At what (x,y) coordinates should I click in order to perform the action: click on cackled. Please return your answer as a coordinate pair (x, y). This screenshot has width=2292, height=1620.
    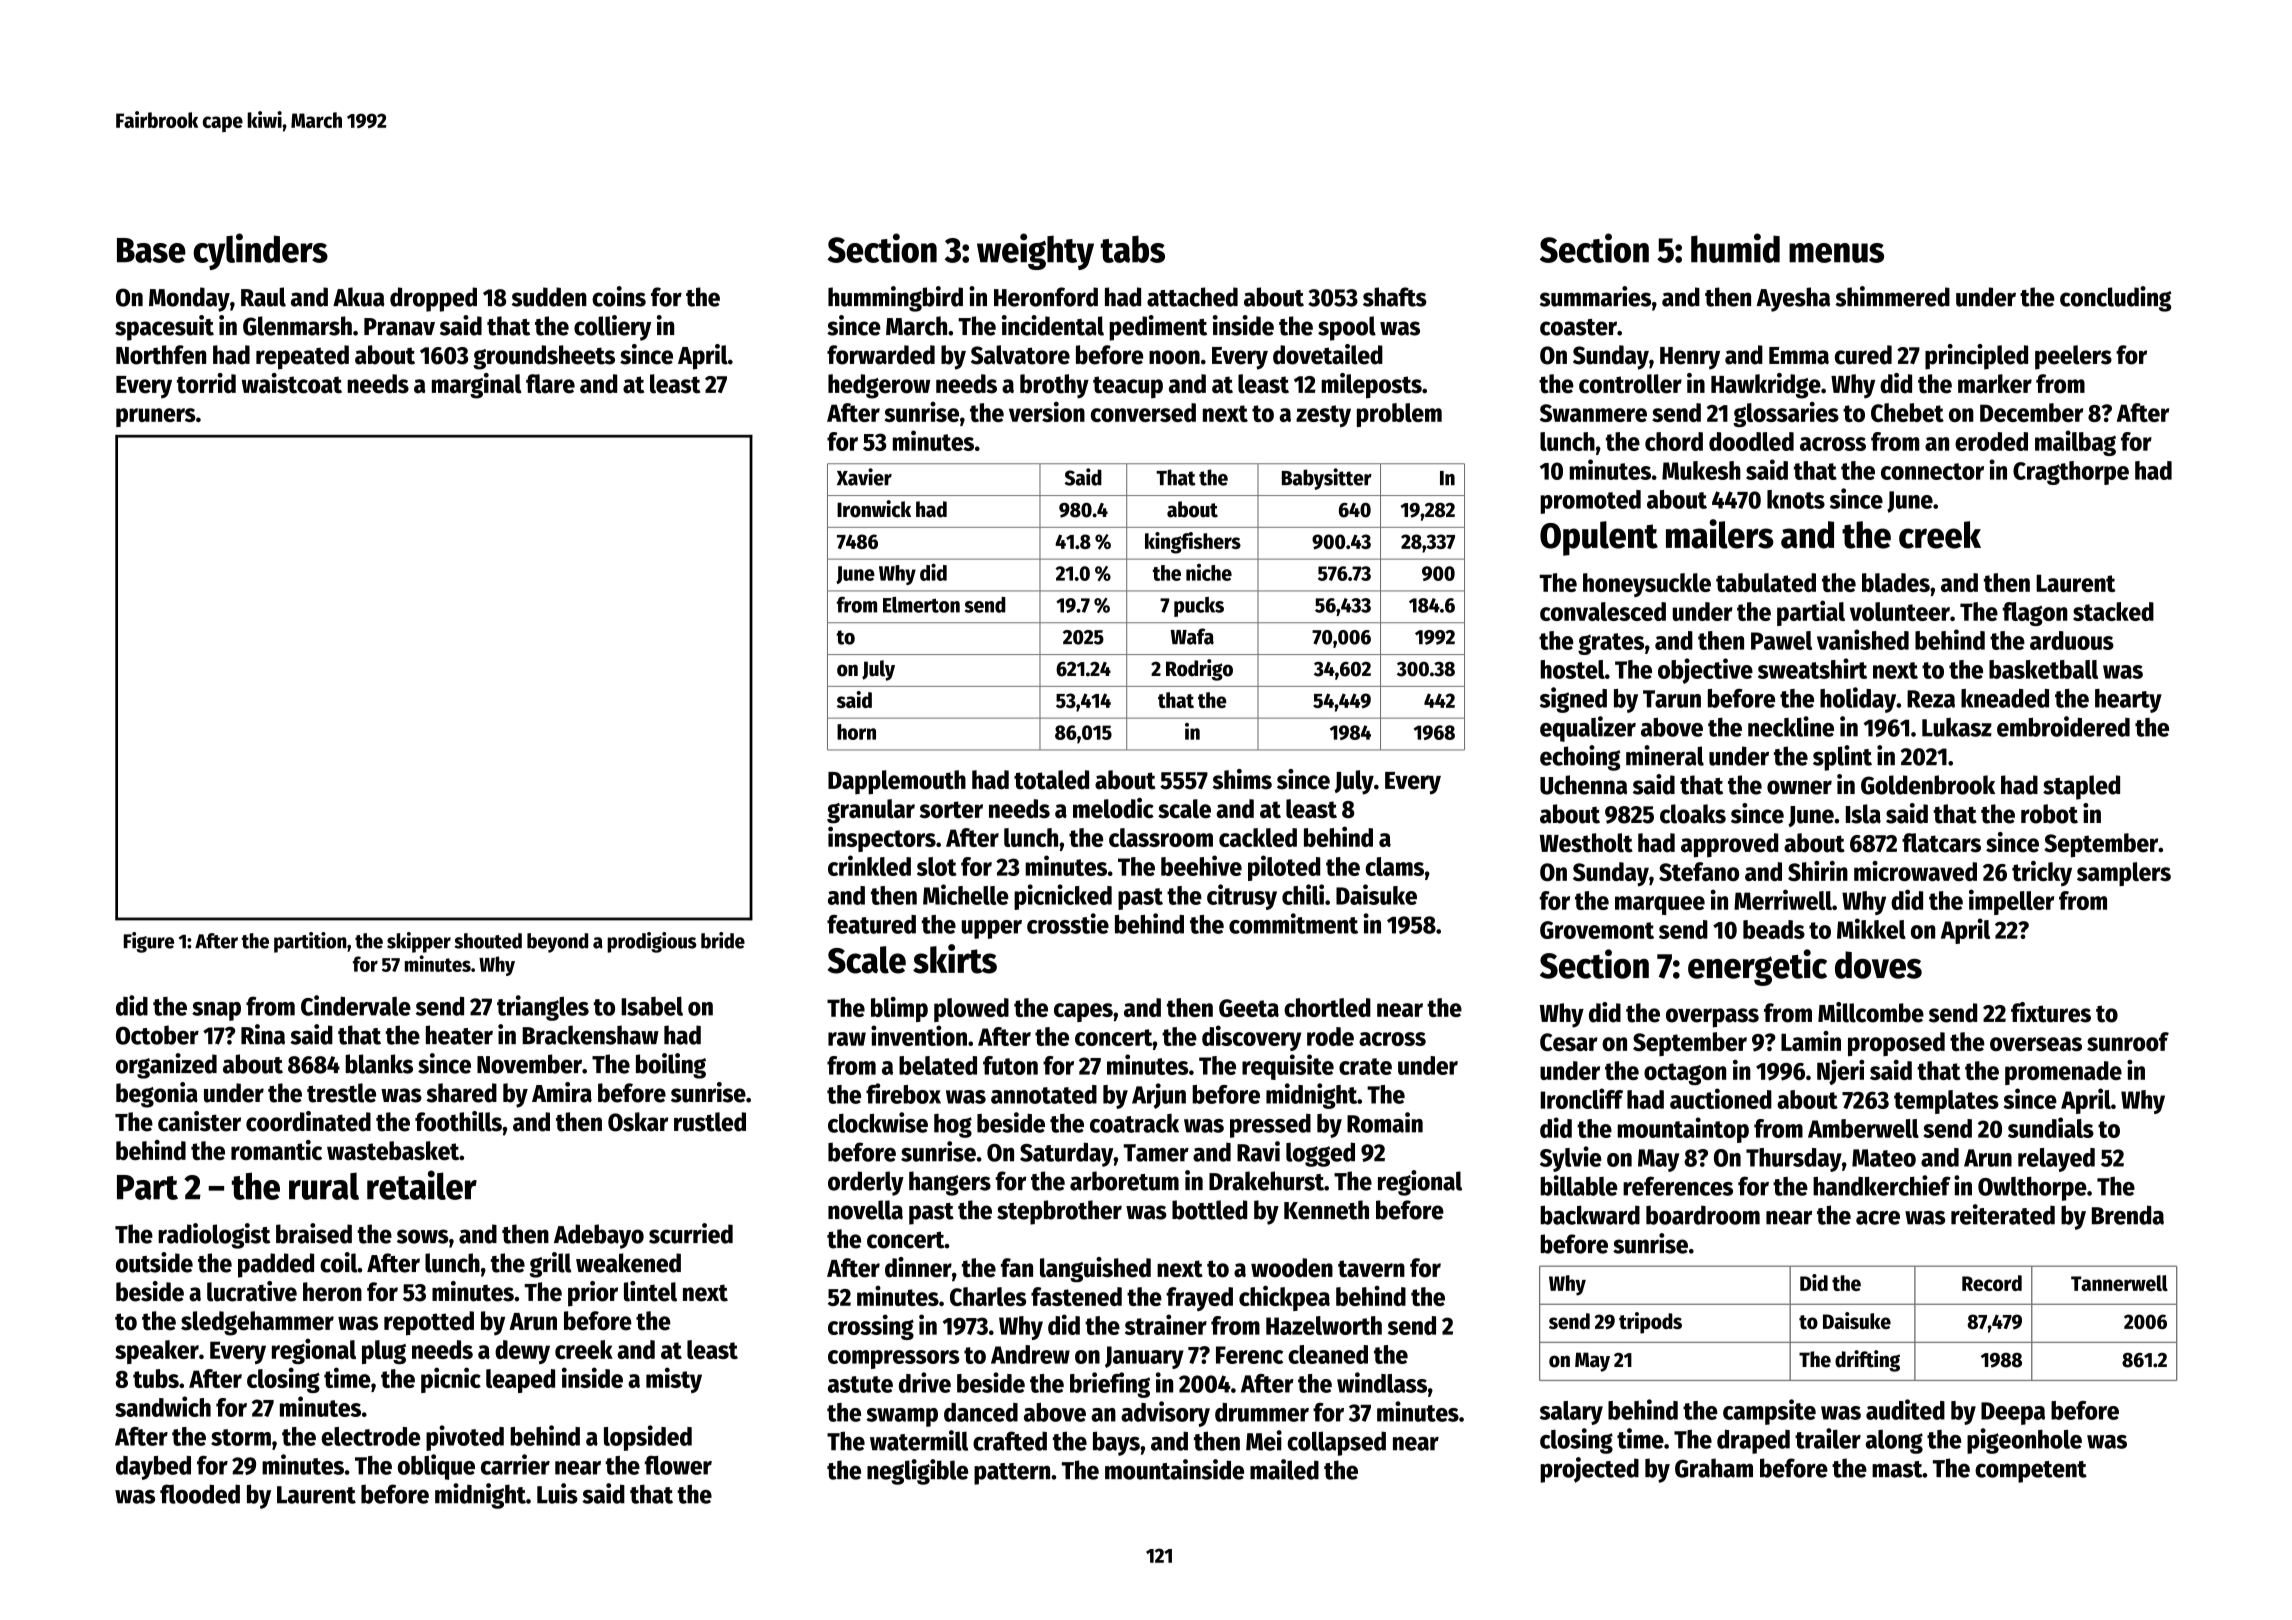
    Looking at the image, I should click on (1258, 837).
